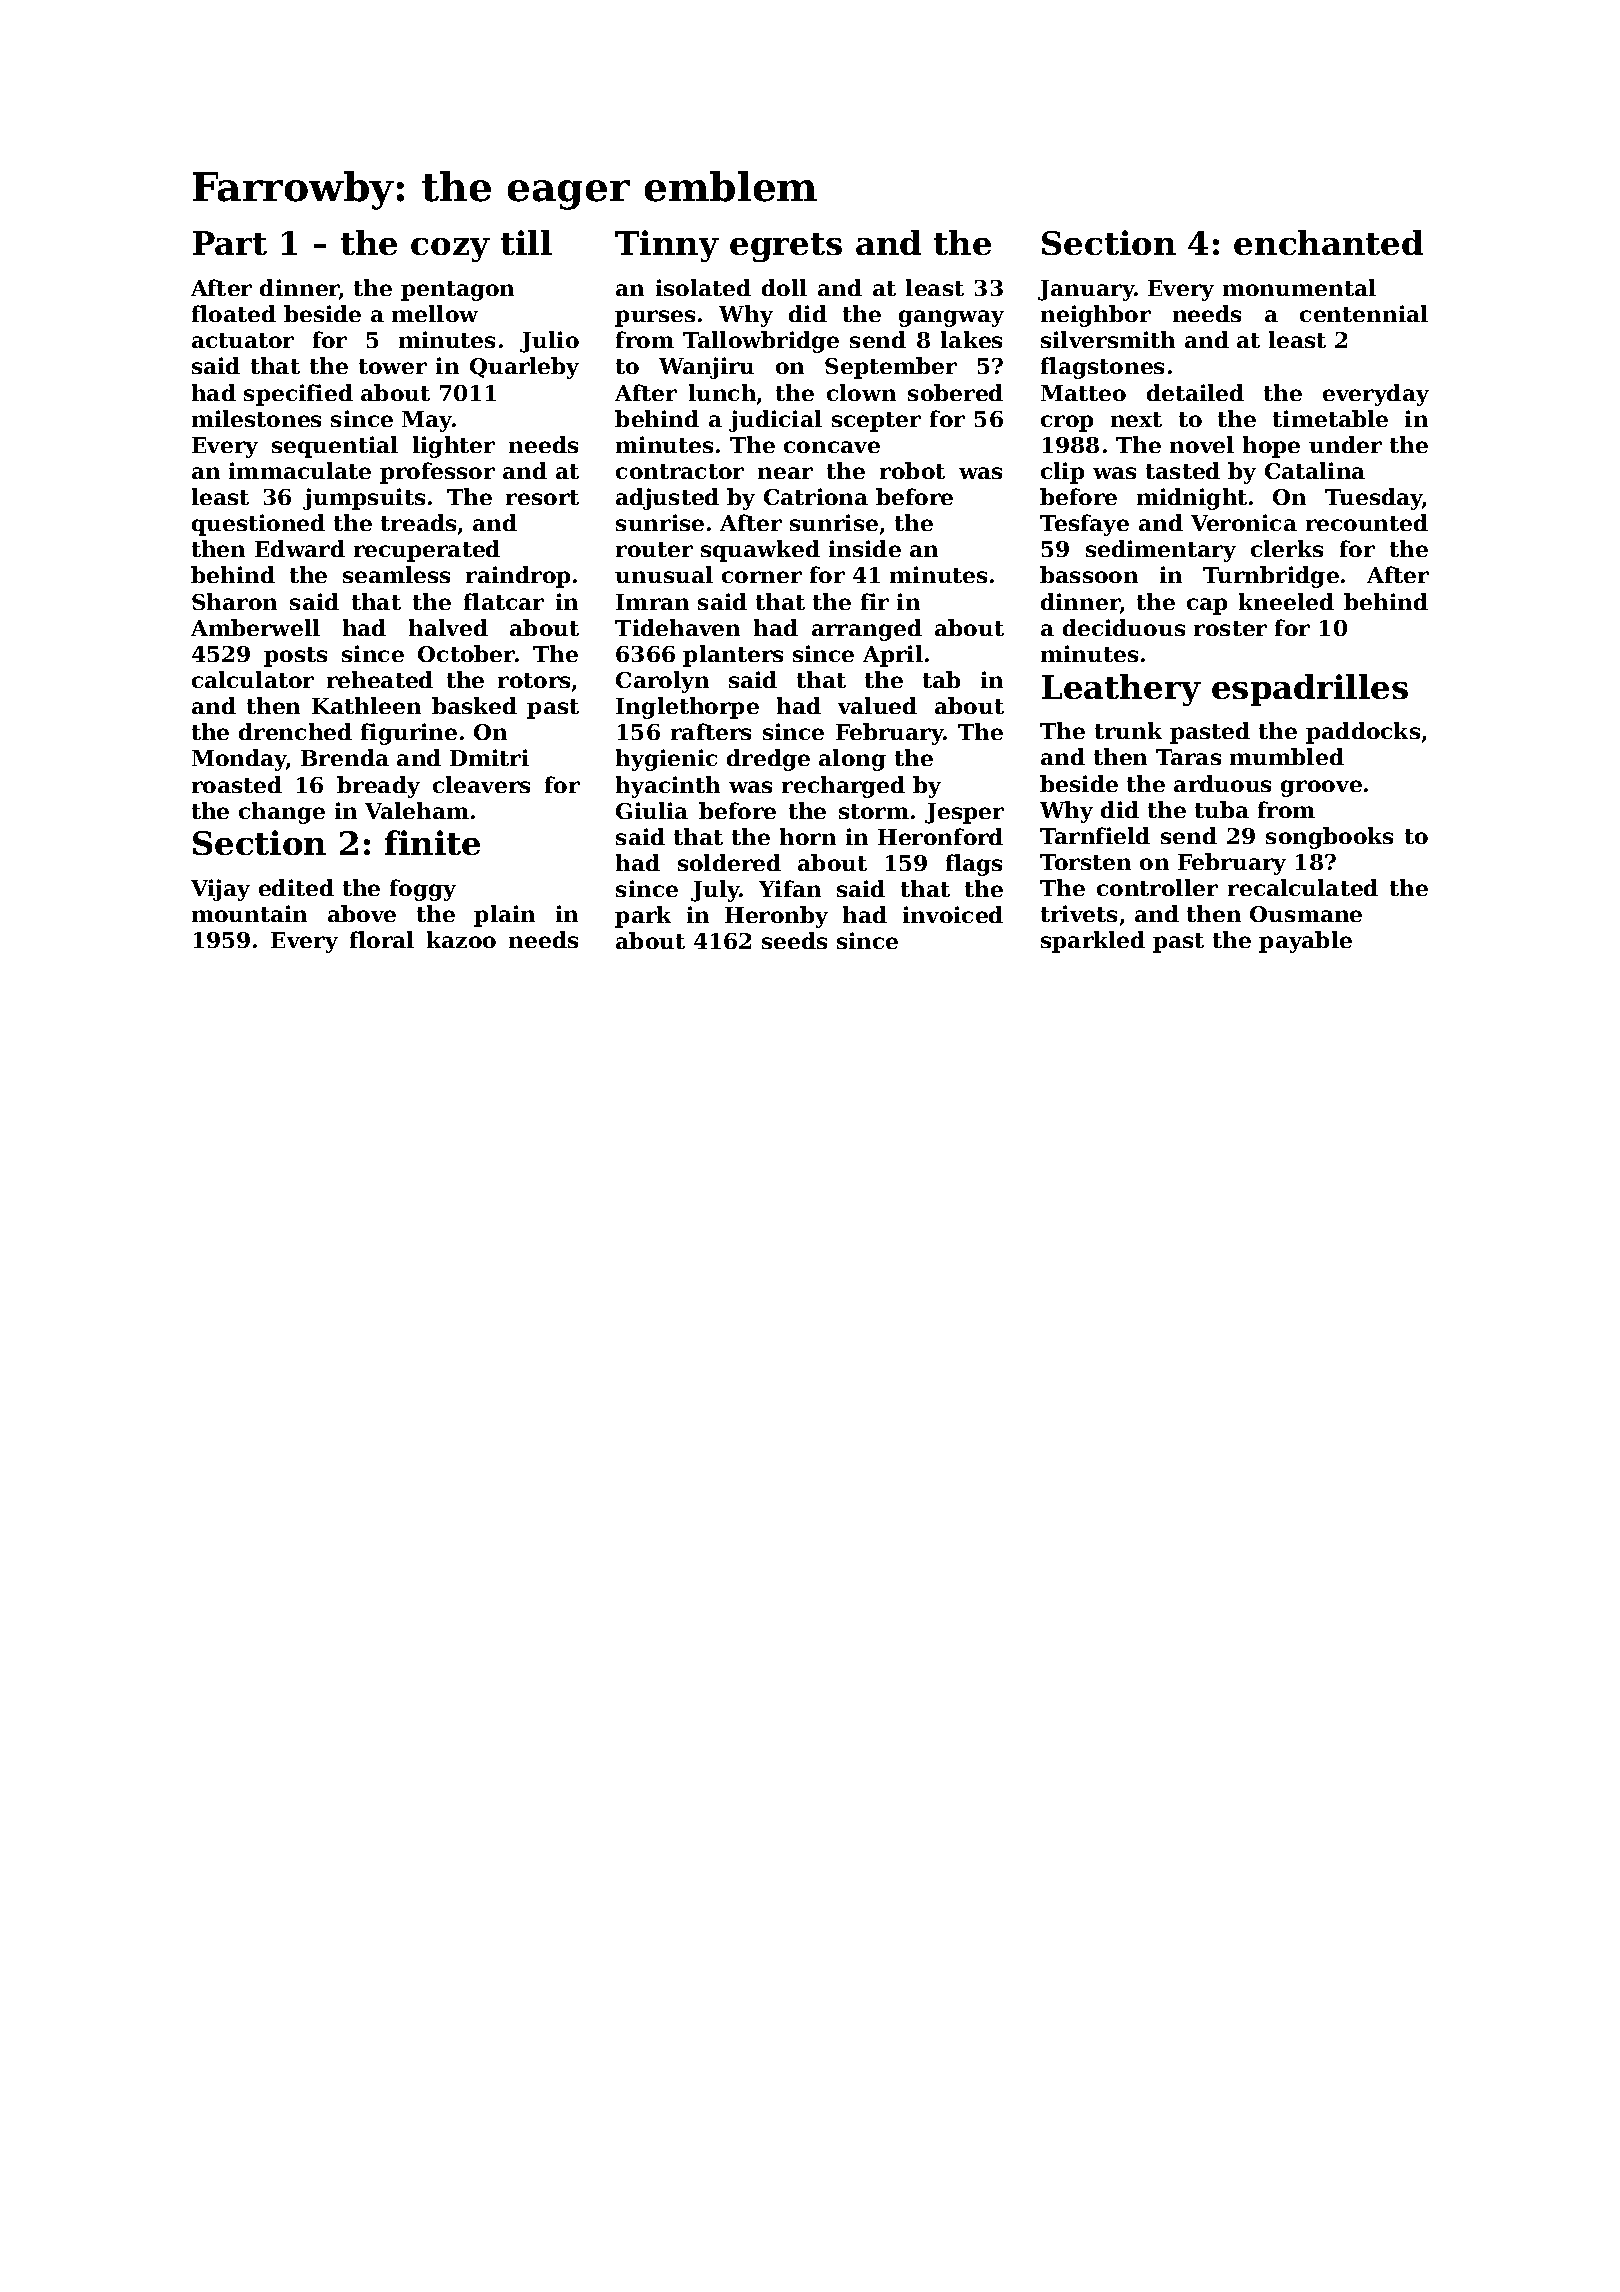  I want to click on kazoo, so click(461, 939).
